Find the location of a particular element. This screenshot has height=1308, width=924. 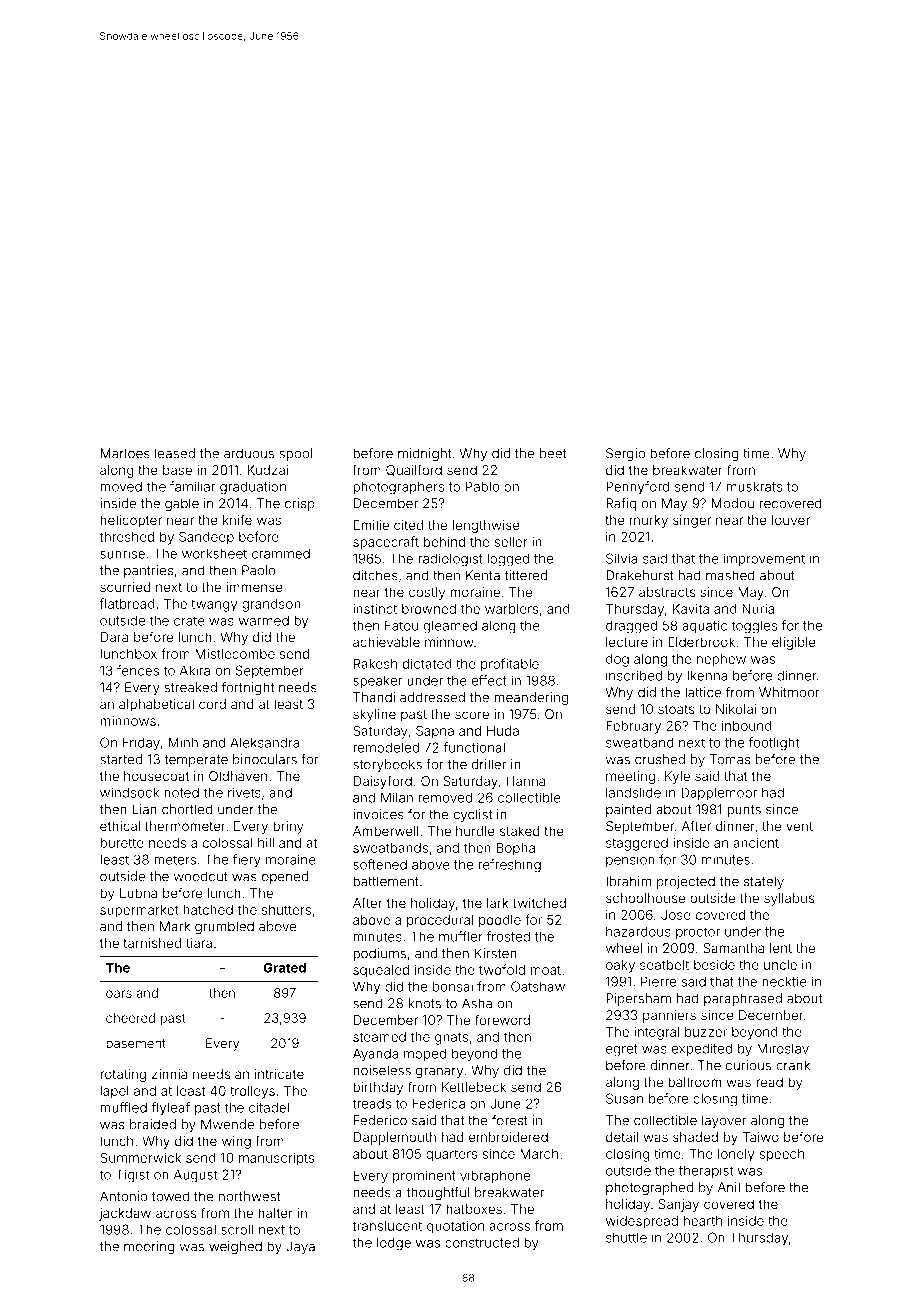

Jaya is located at coordinates (300, 1247).
